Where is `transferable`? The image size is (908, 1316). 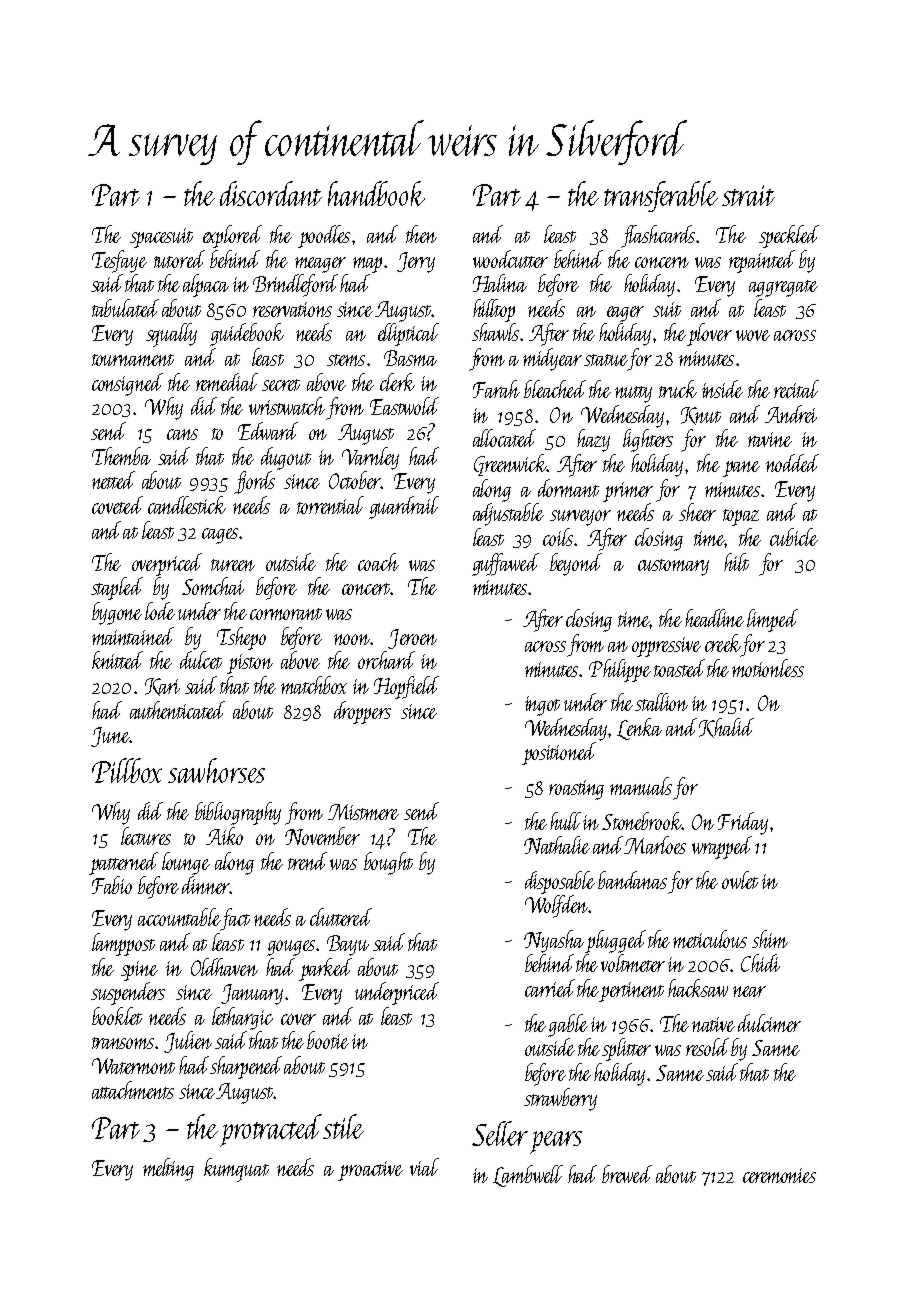
transferable is located at coordinates (661, 196).
